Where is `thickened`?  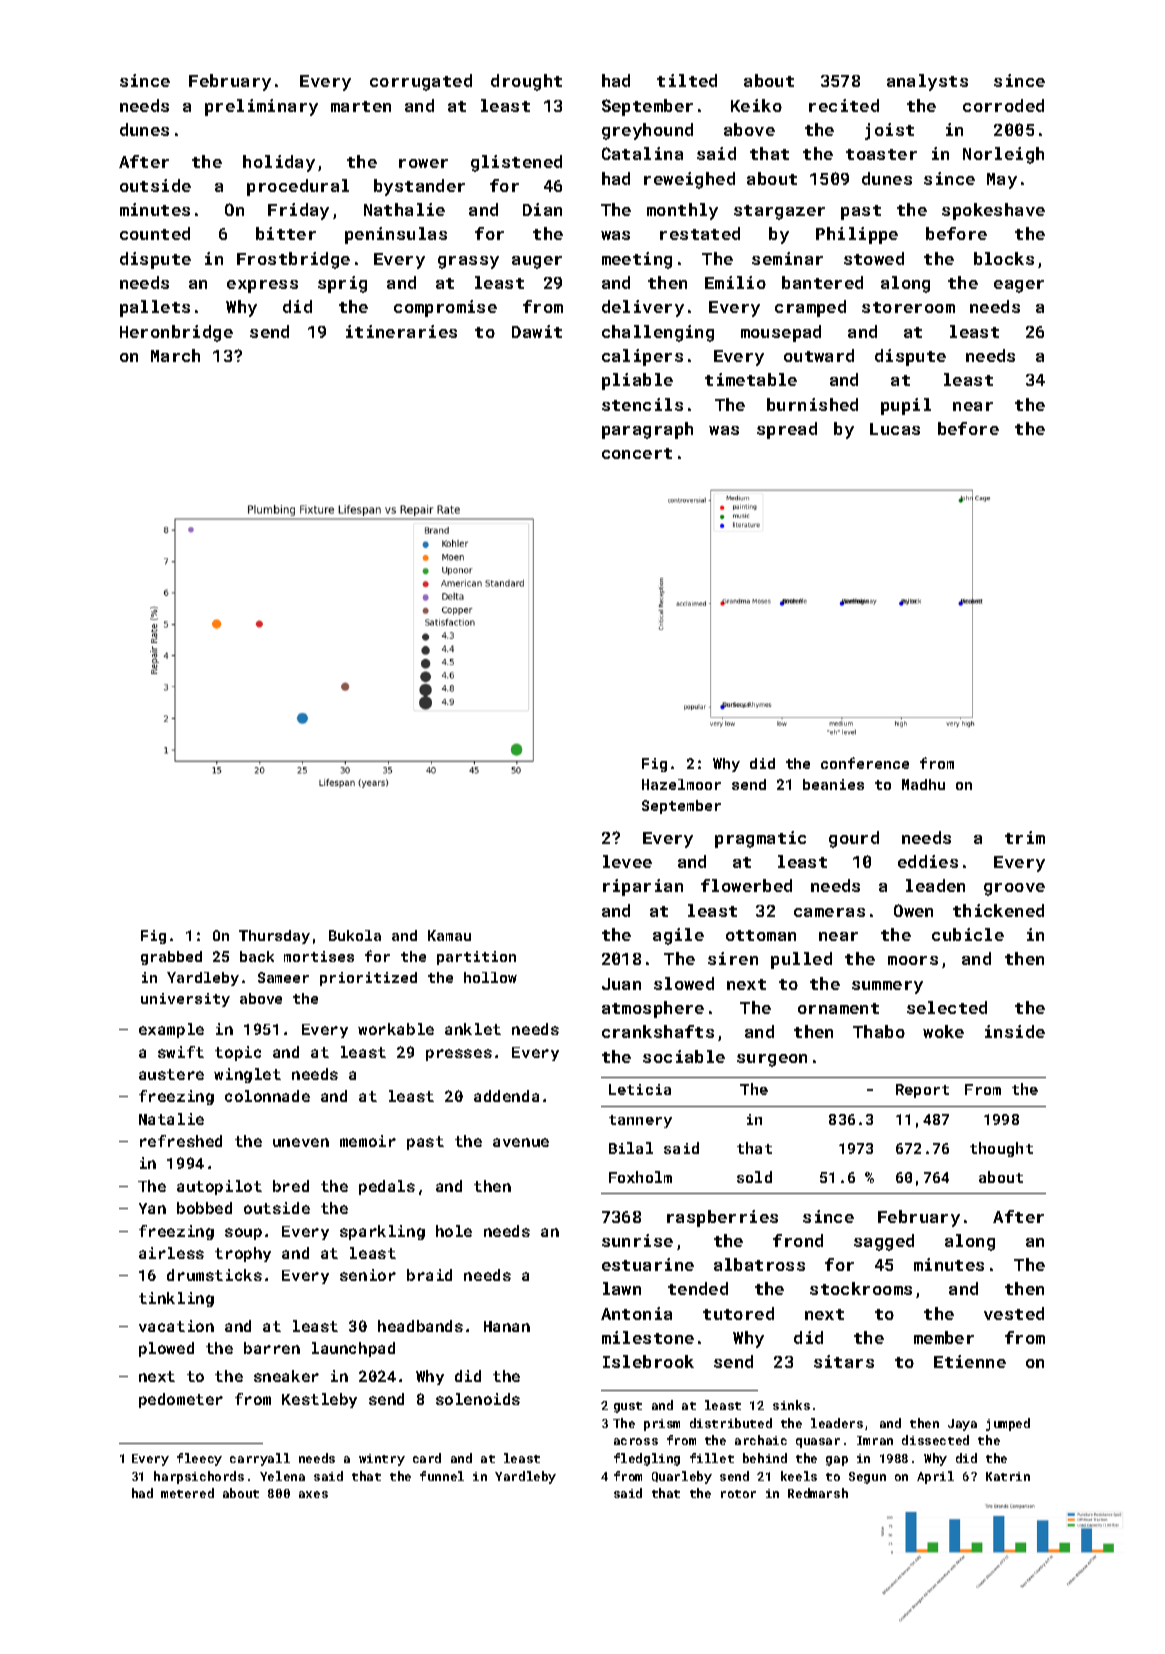
thickened is located at coordinates (998, 910).
